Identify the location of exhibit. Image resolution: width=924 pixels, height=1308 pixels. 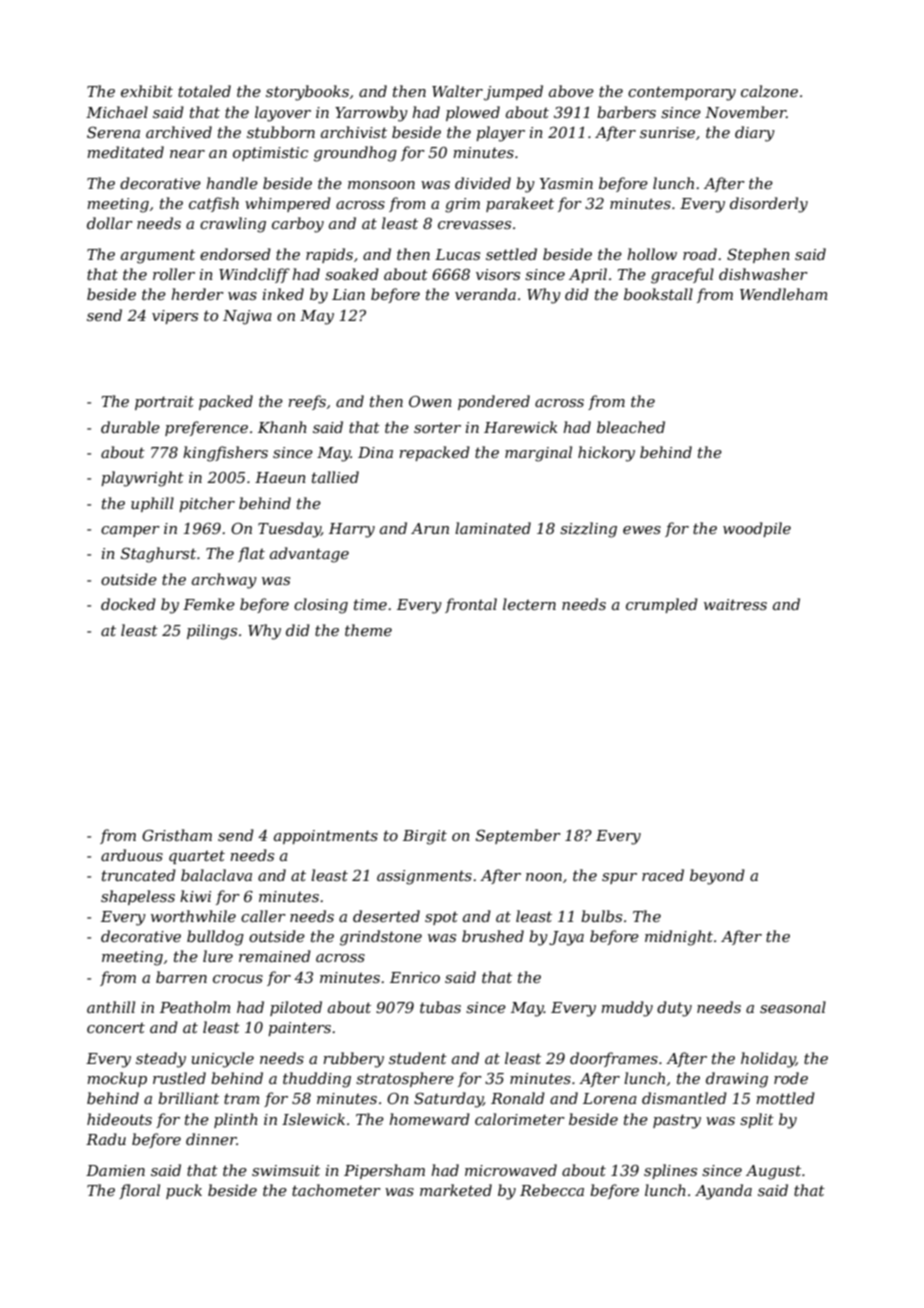
(147, 91).
